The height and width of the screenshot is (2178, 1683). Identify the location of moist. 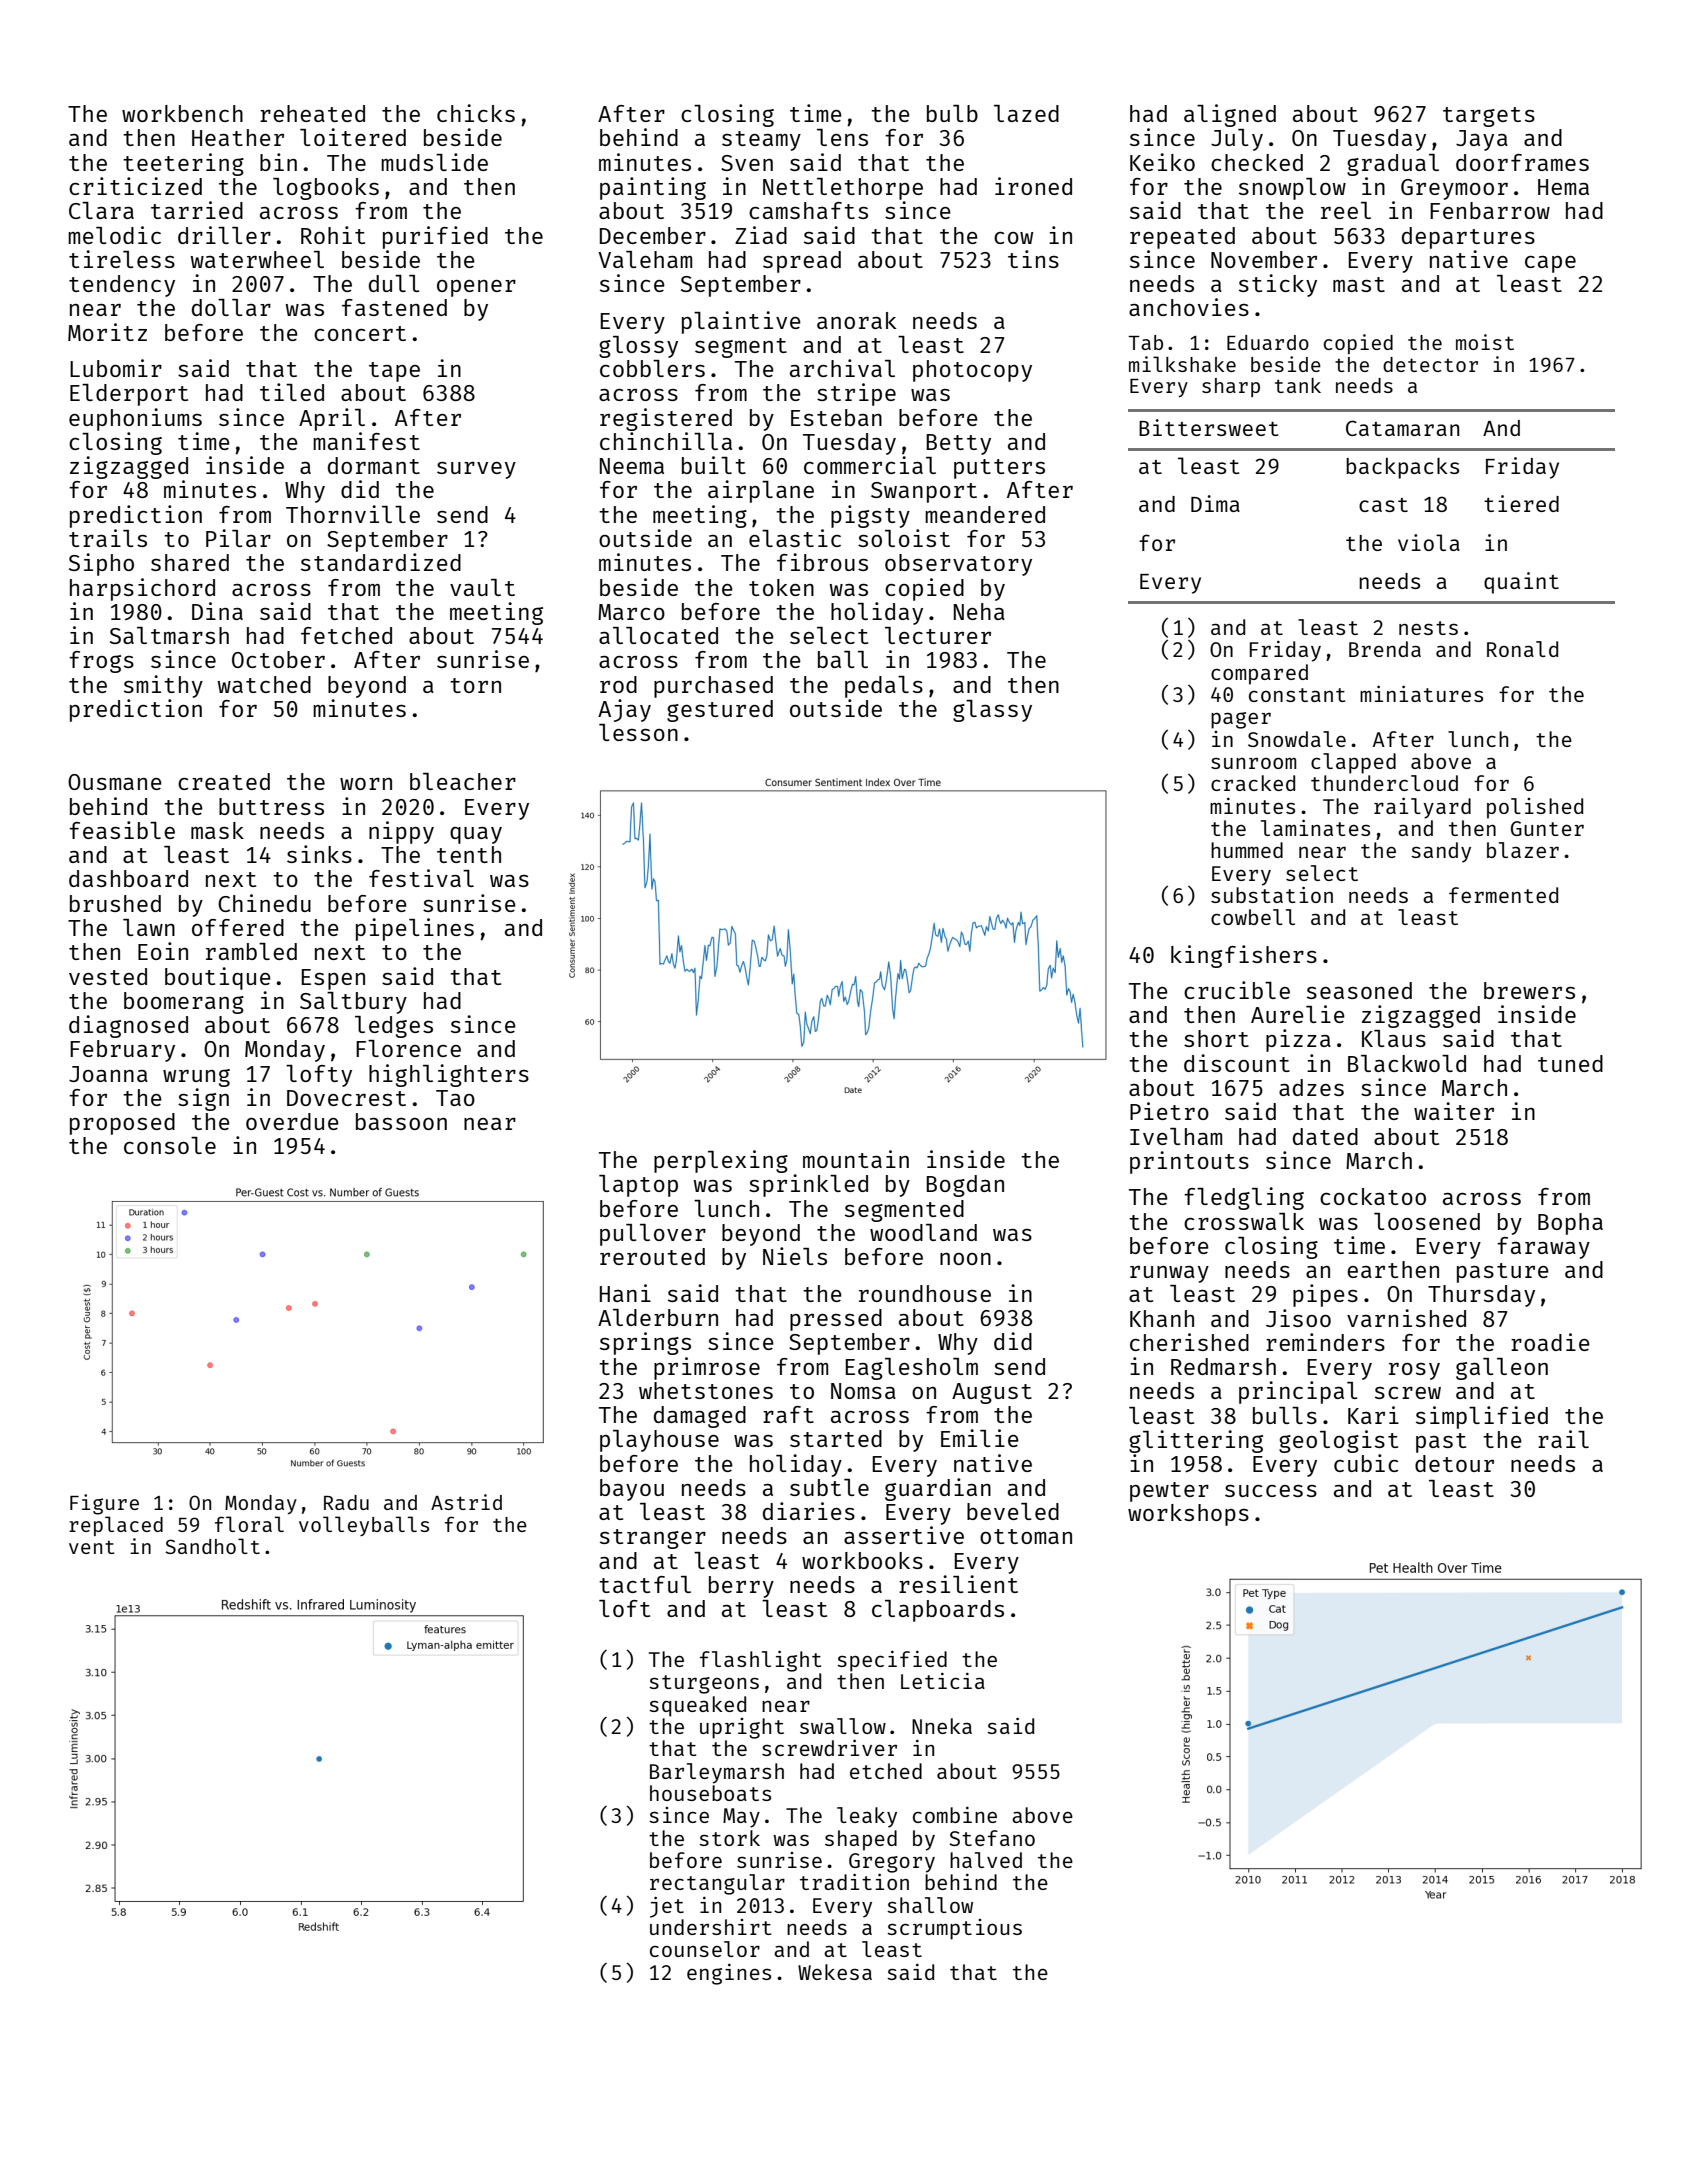
(1485, 342).
